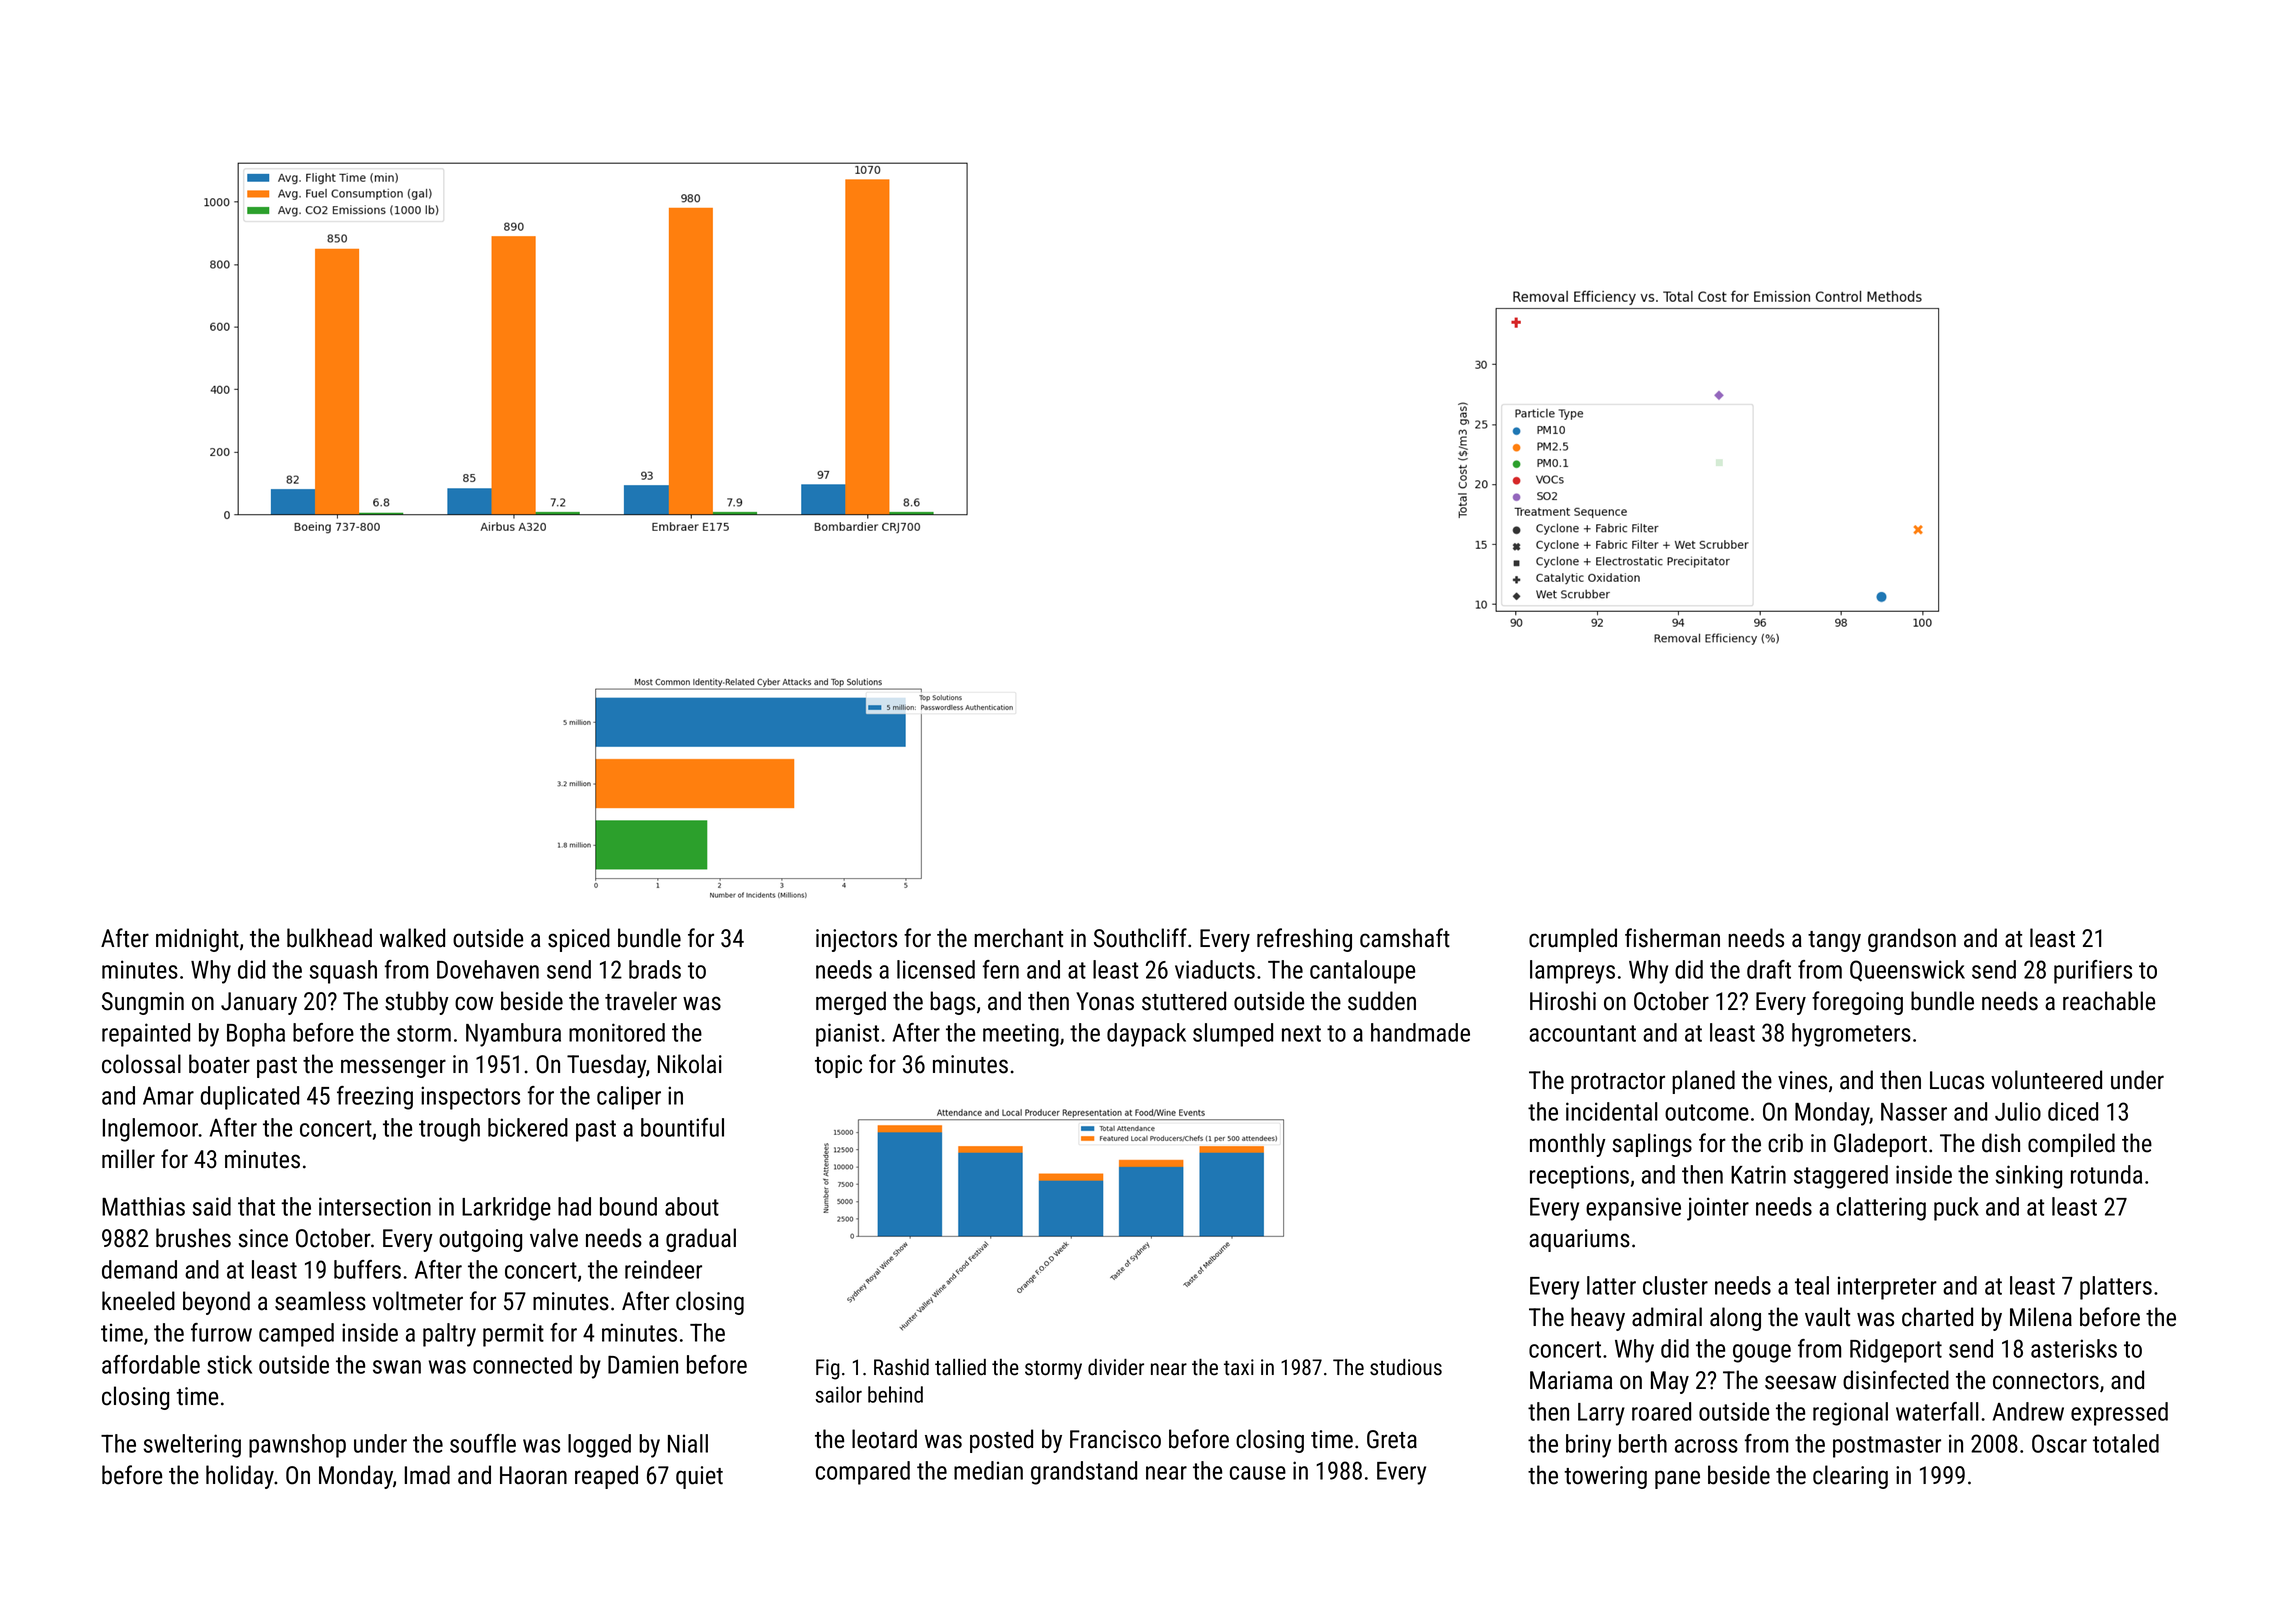 Image resolution: width=2292 pixels, height=1620 pixels. I want to click on Bopha, so click(256, 1035).
